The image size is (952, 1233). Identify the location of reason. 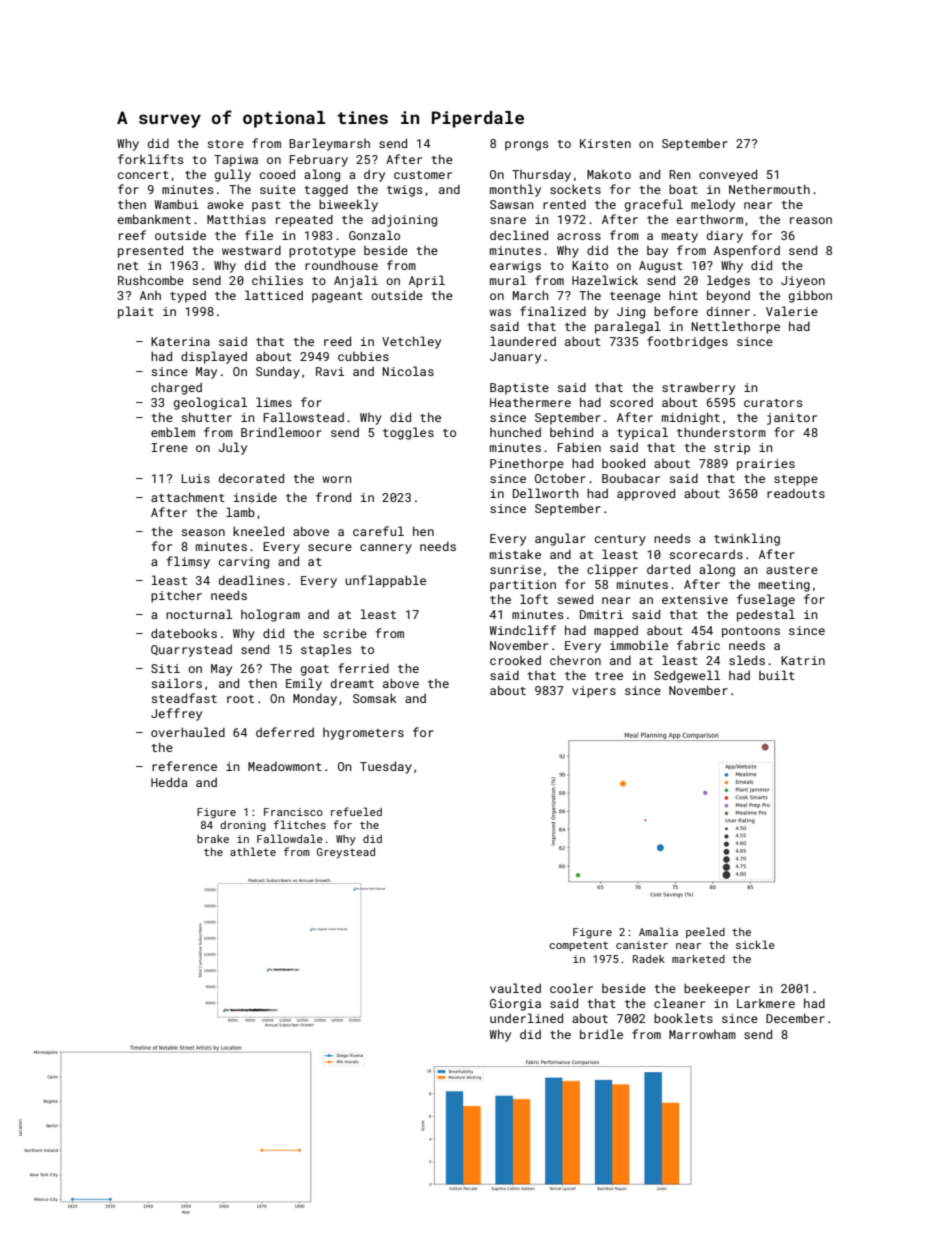
(811, 220).
